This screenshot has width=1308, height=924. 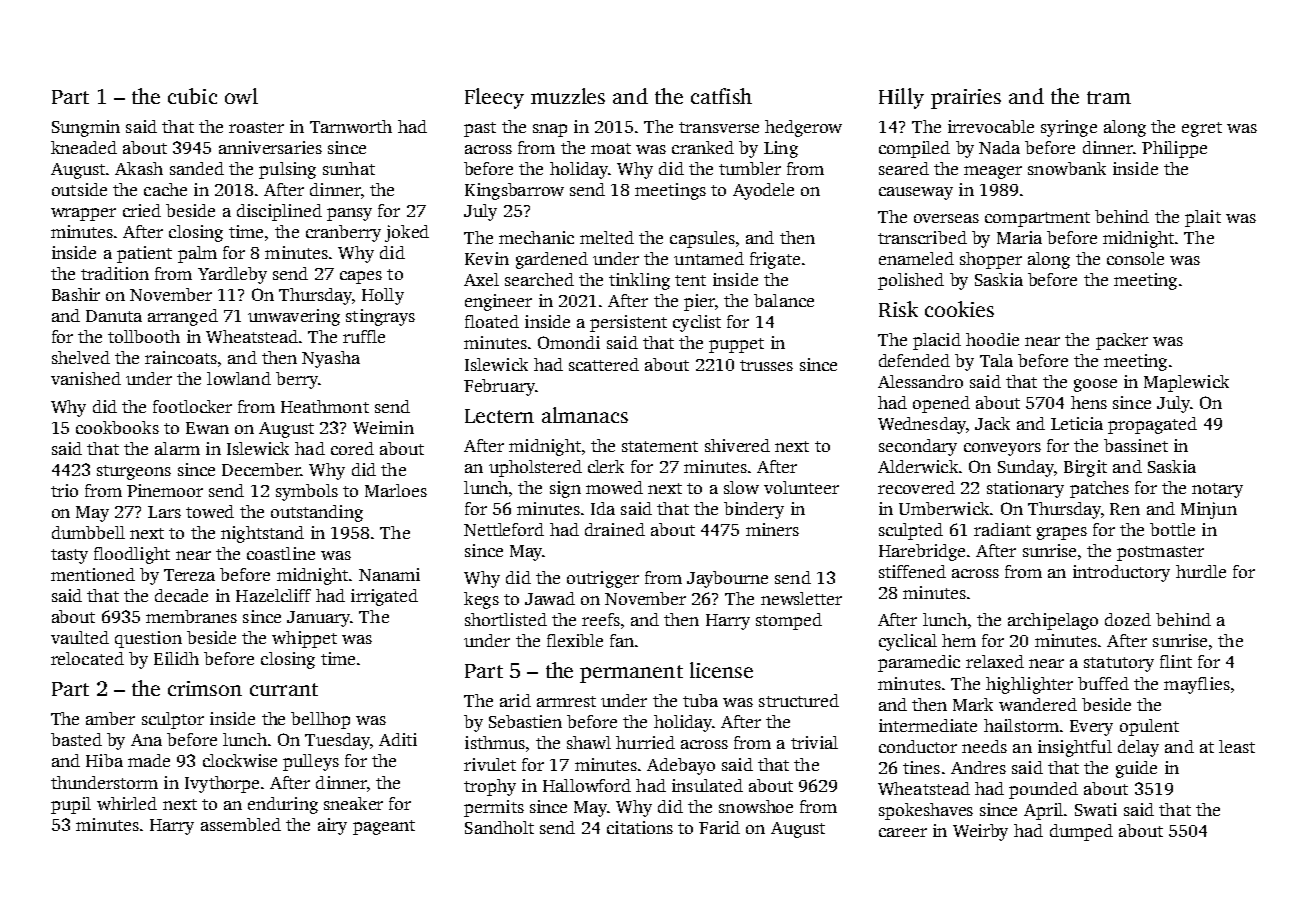 What do you see at coordinates (996, 360) in the screenshot?
I see `Tala` at bounding box center [996, 360].
